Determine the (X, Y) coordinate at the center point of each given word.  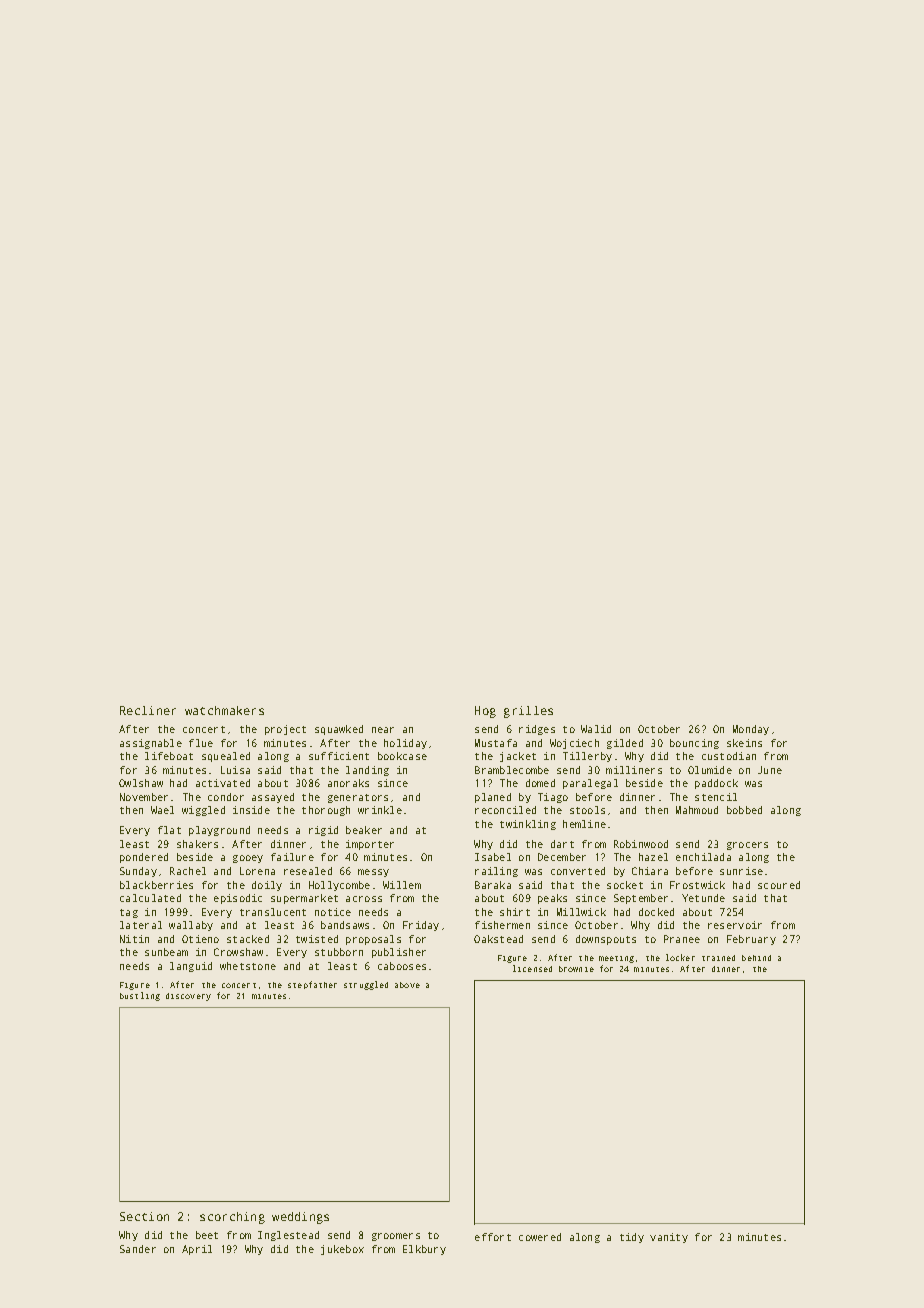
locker (680, 957)
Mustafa (496, 743)
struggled (366, 985)
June (770, 770)
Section (144, 1216)
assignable (151, 744)
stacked (248, 939)
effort (493, 1237)
